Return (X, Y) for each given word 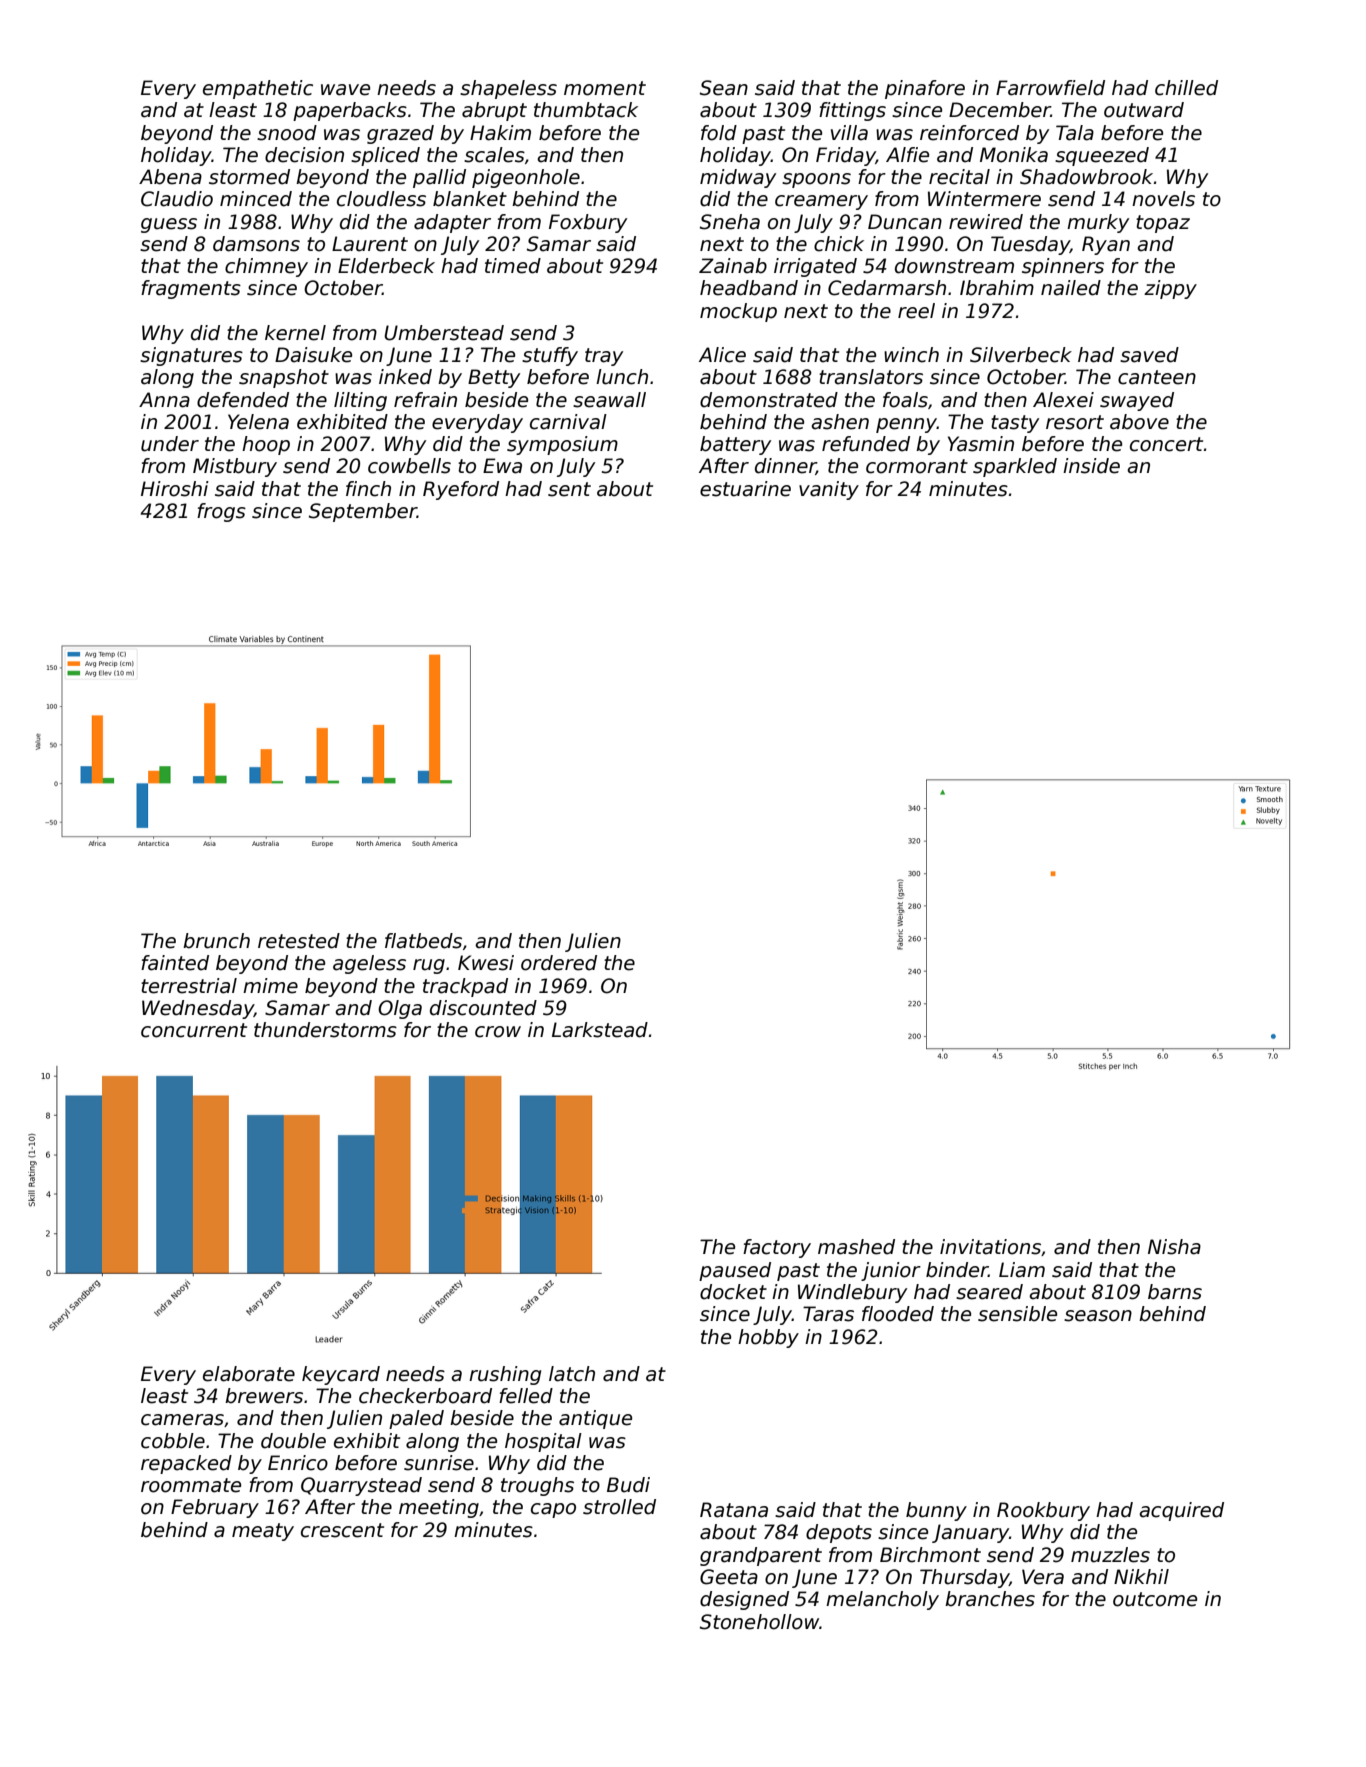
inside (1091, 466)
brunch (216, 941)
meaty (263, 1532)
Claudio (177, 199)
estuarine (745, 489)
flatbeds (423, 941)
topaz (1163, 224)
